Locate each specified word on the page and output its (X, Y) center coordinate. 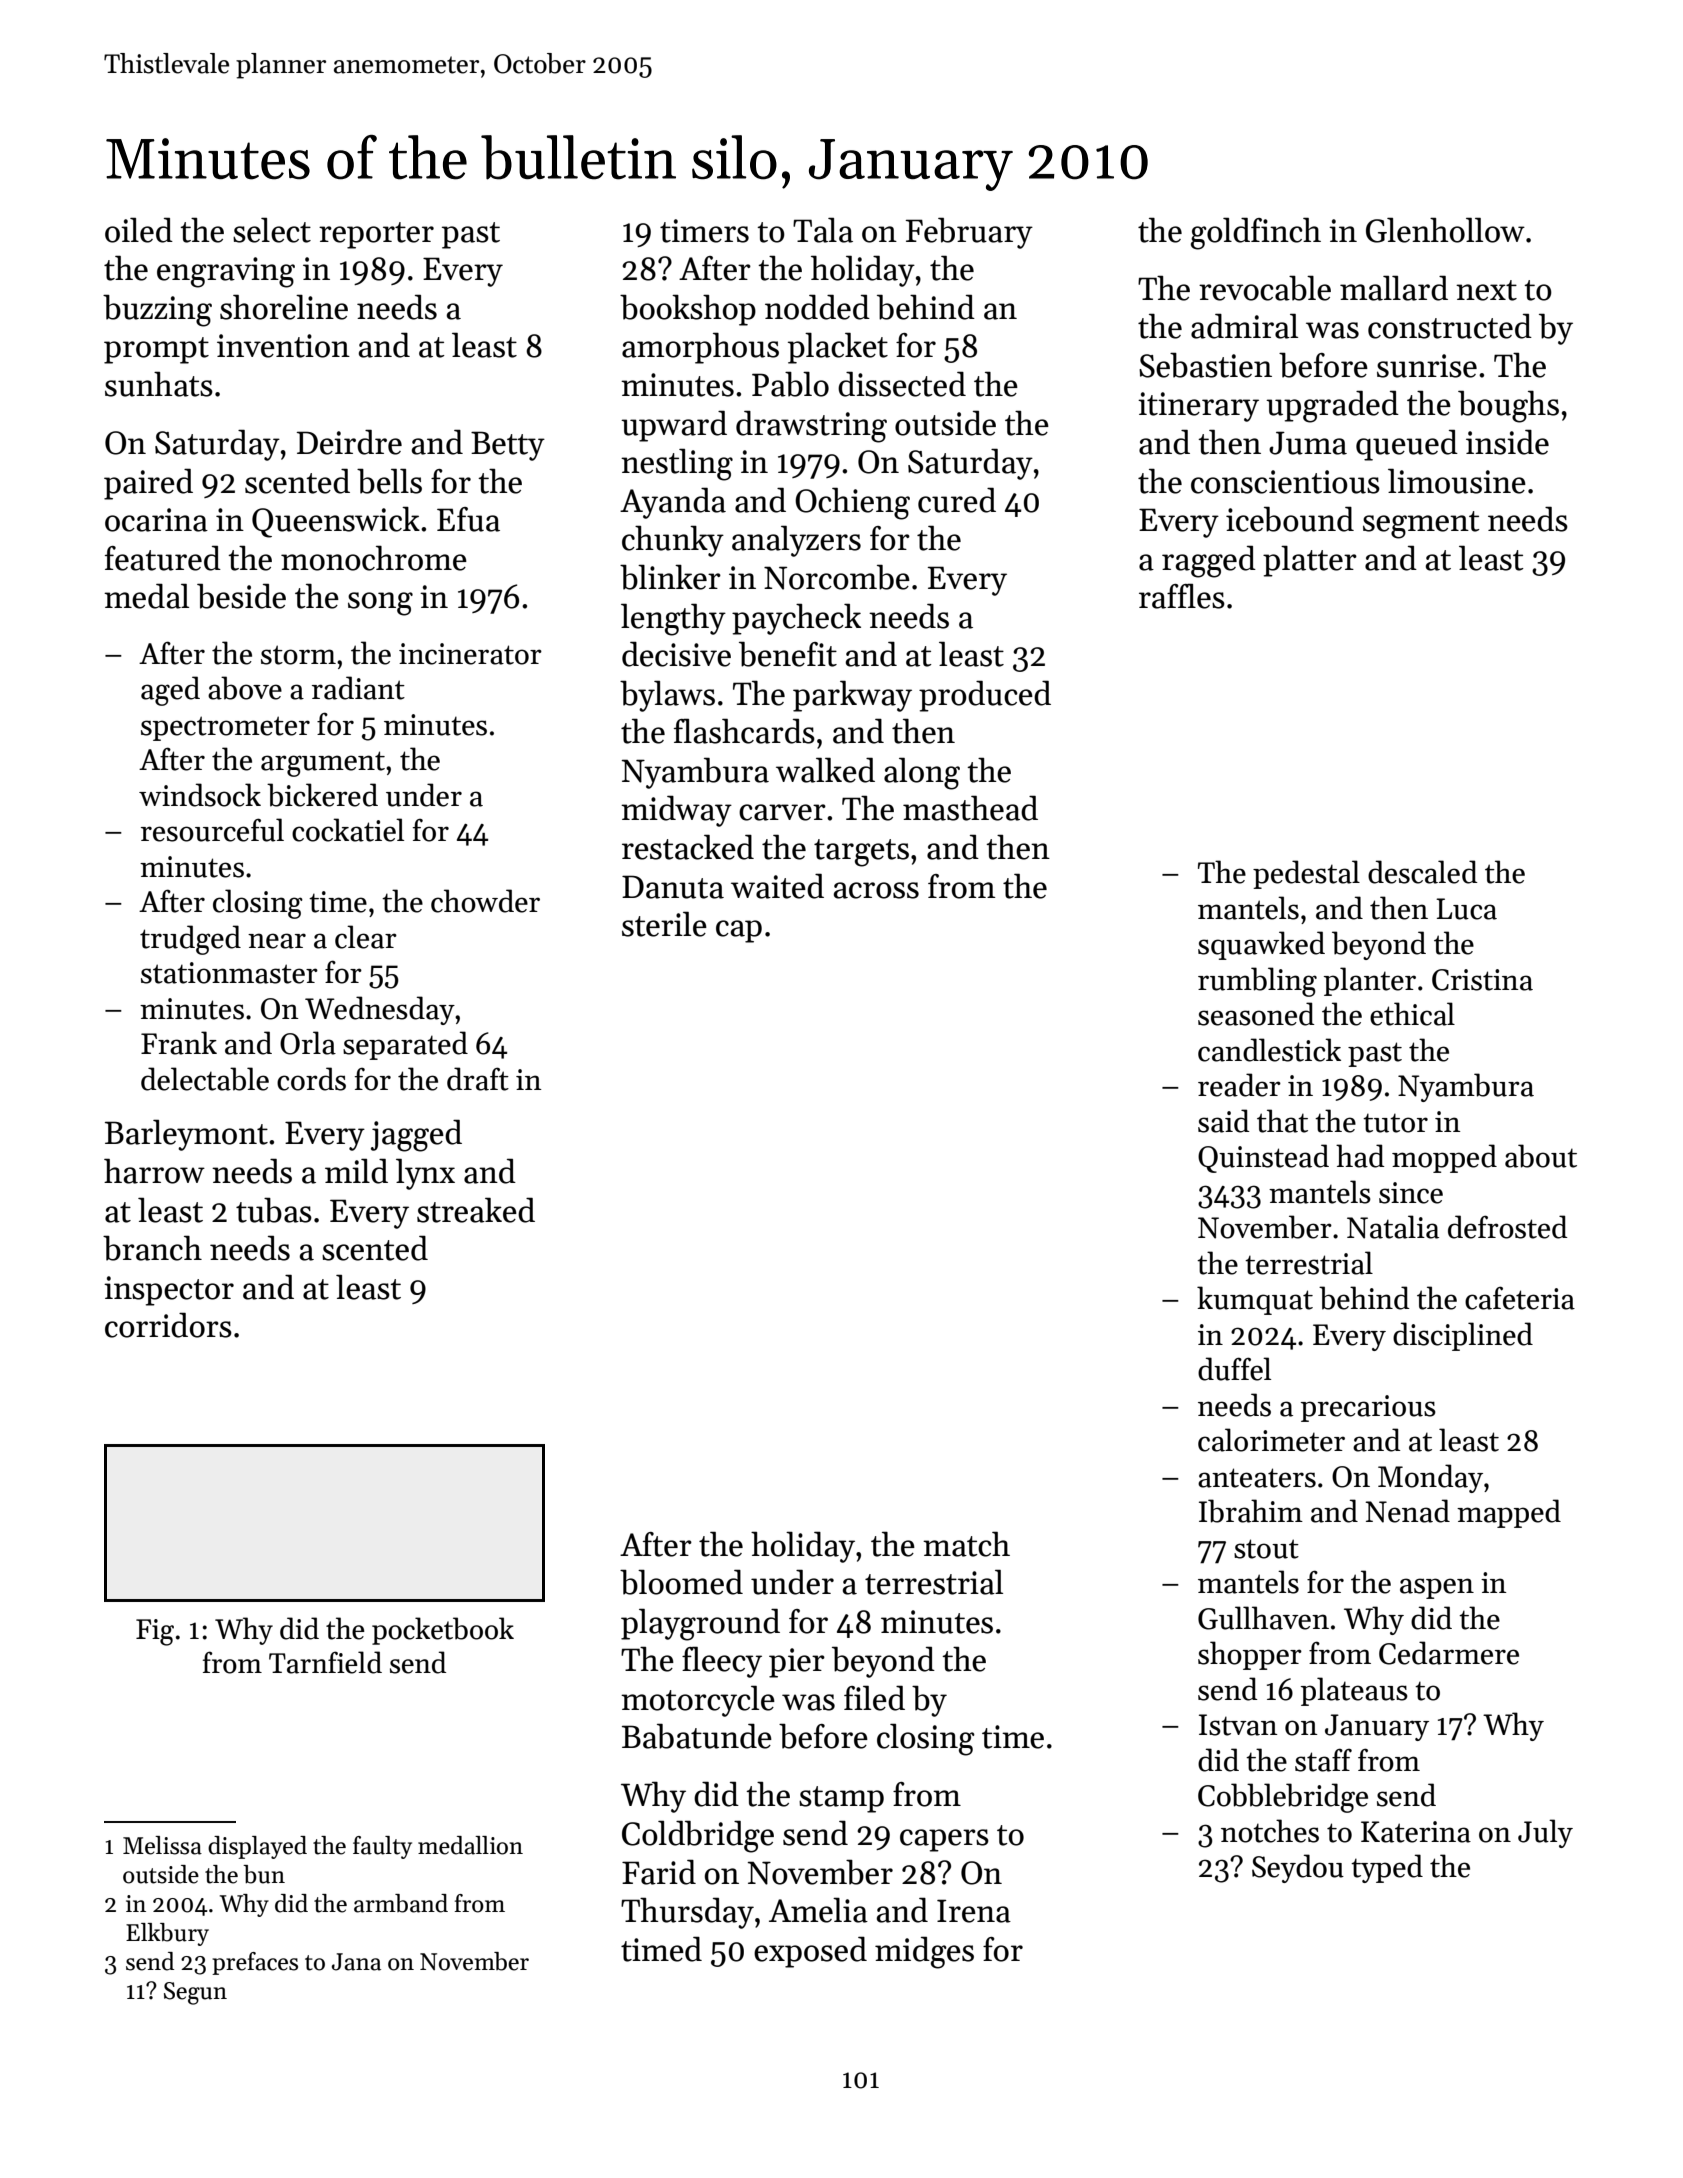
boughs (1508, 406)
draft (478, 1079)
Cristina (1482, 980)
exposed (810, 1952)
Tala (823, 230)
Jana (356, 1962)
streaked (476, 1210)
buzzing (157, 310)
